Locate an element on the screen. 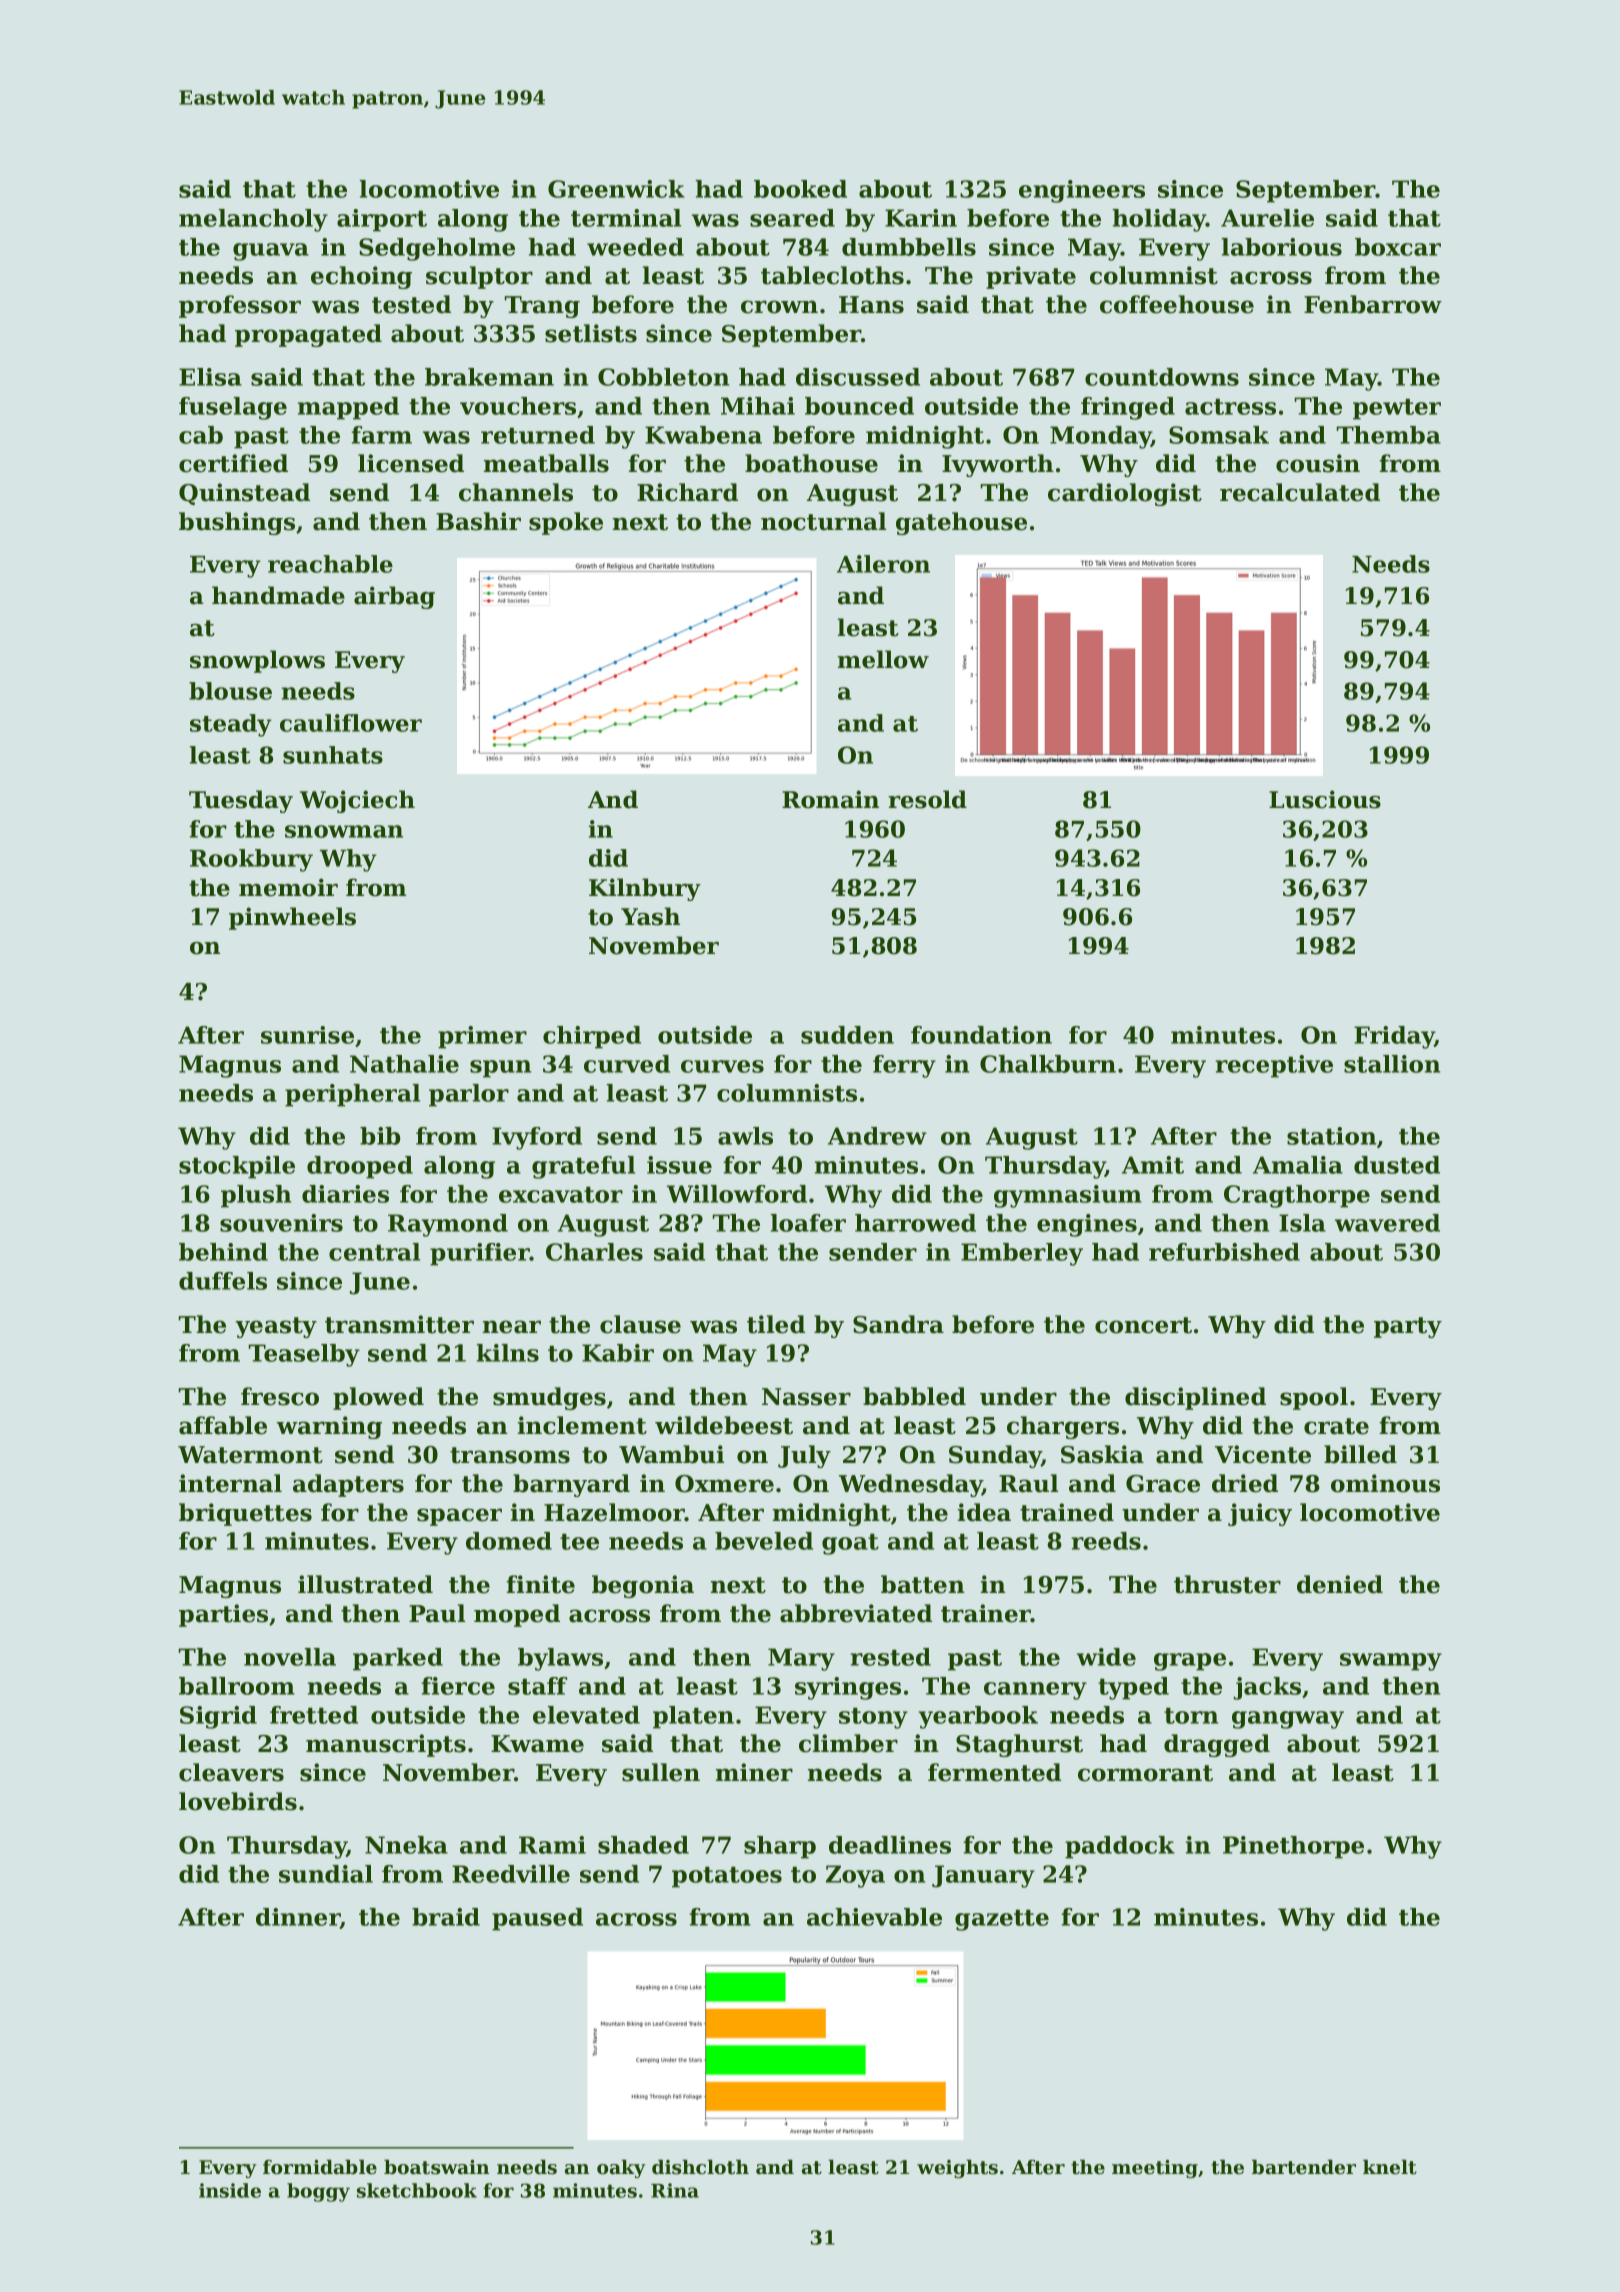  spun is located at coordinates (501, 1069).
